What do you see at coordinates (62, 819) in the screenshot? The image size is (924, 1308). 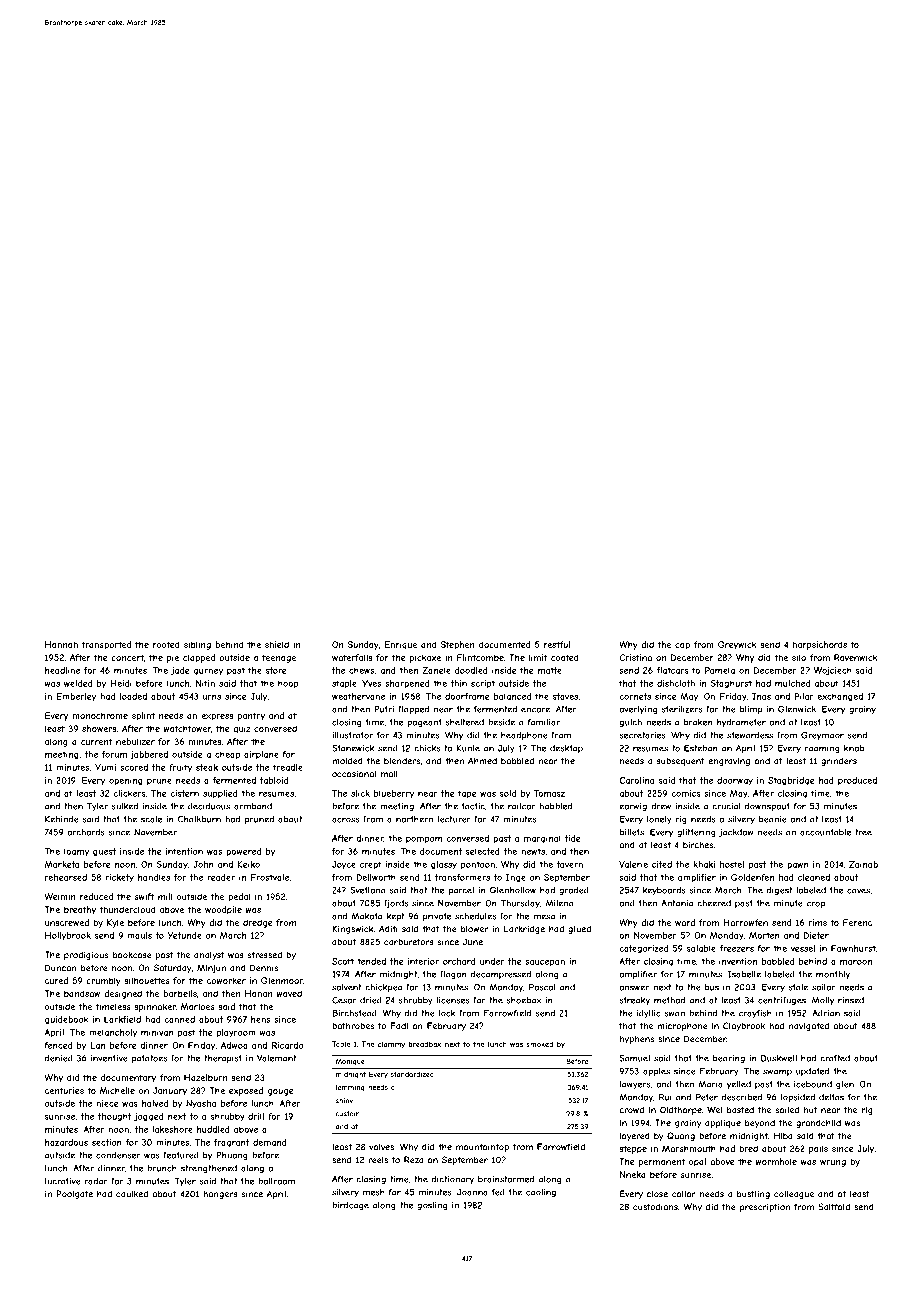 I see `Kehinde` at bounding box center [62, 819].
